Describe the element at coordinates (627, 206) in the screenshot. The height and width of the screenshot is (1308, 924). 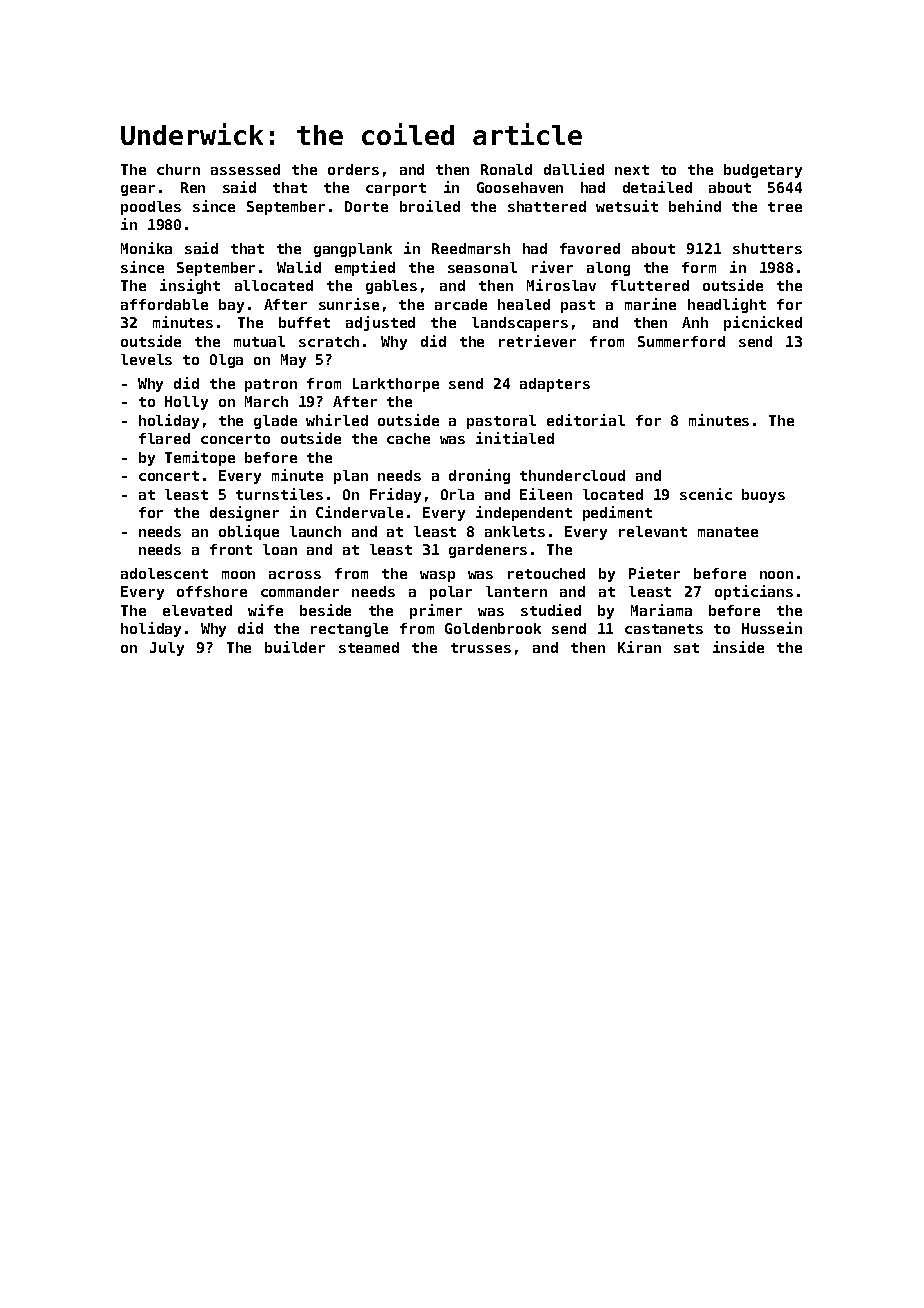
I see `wetsuit` at that location.
